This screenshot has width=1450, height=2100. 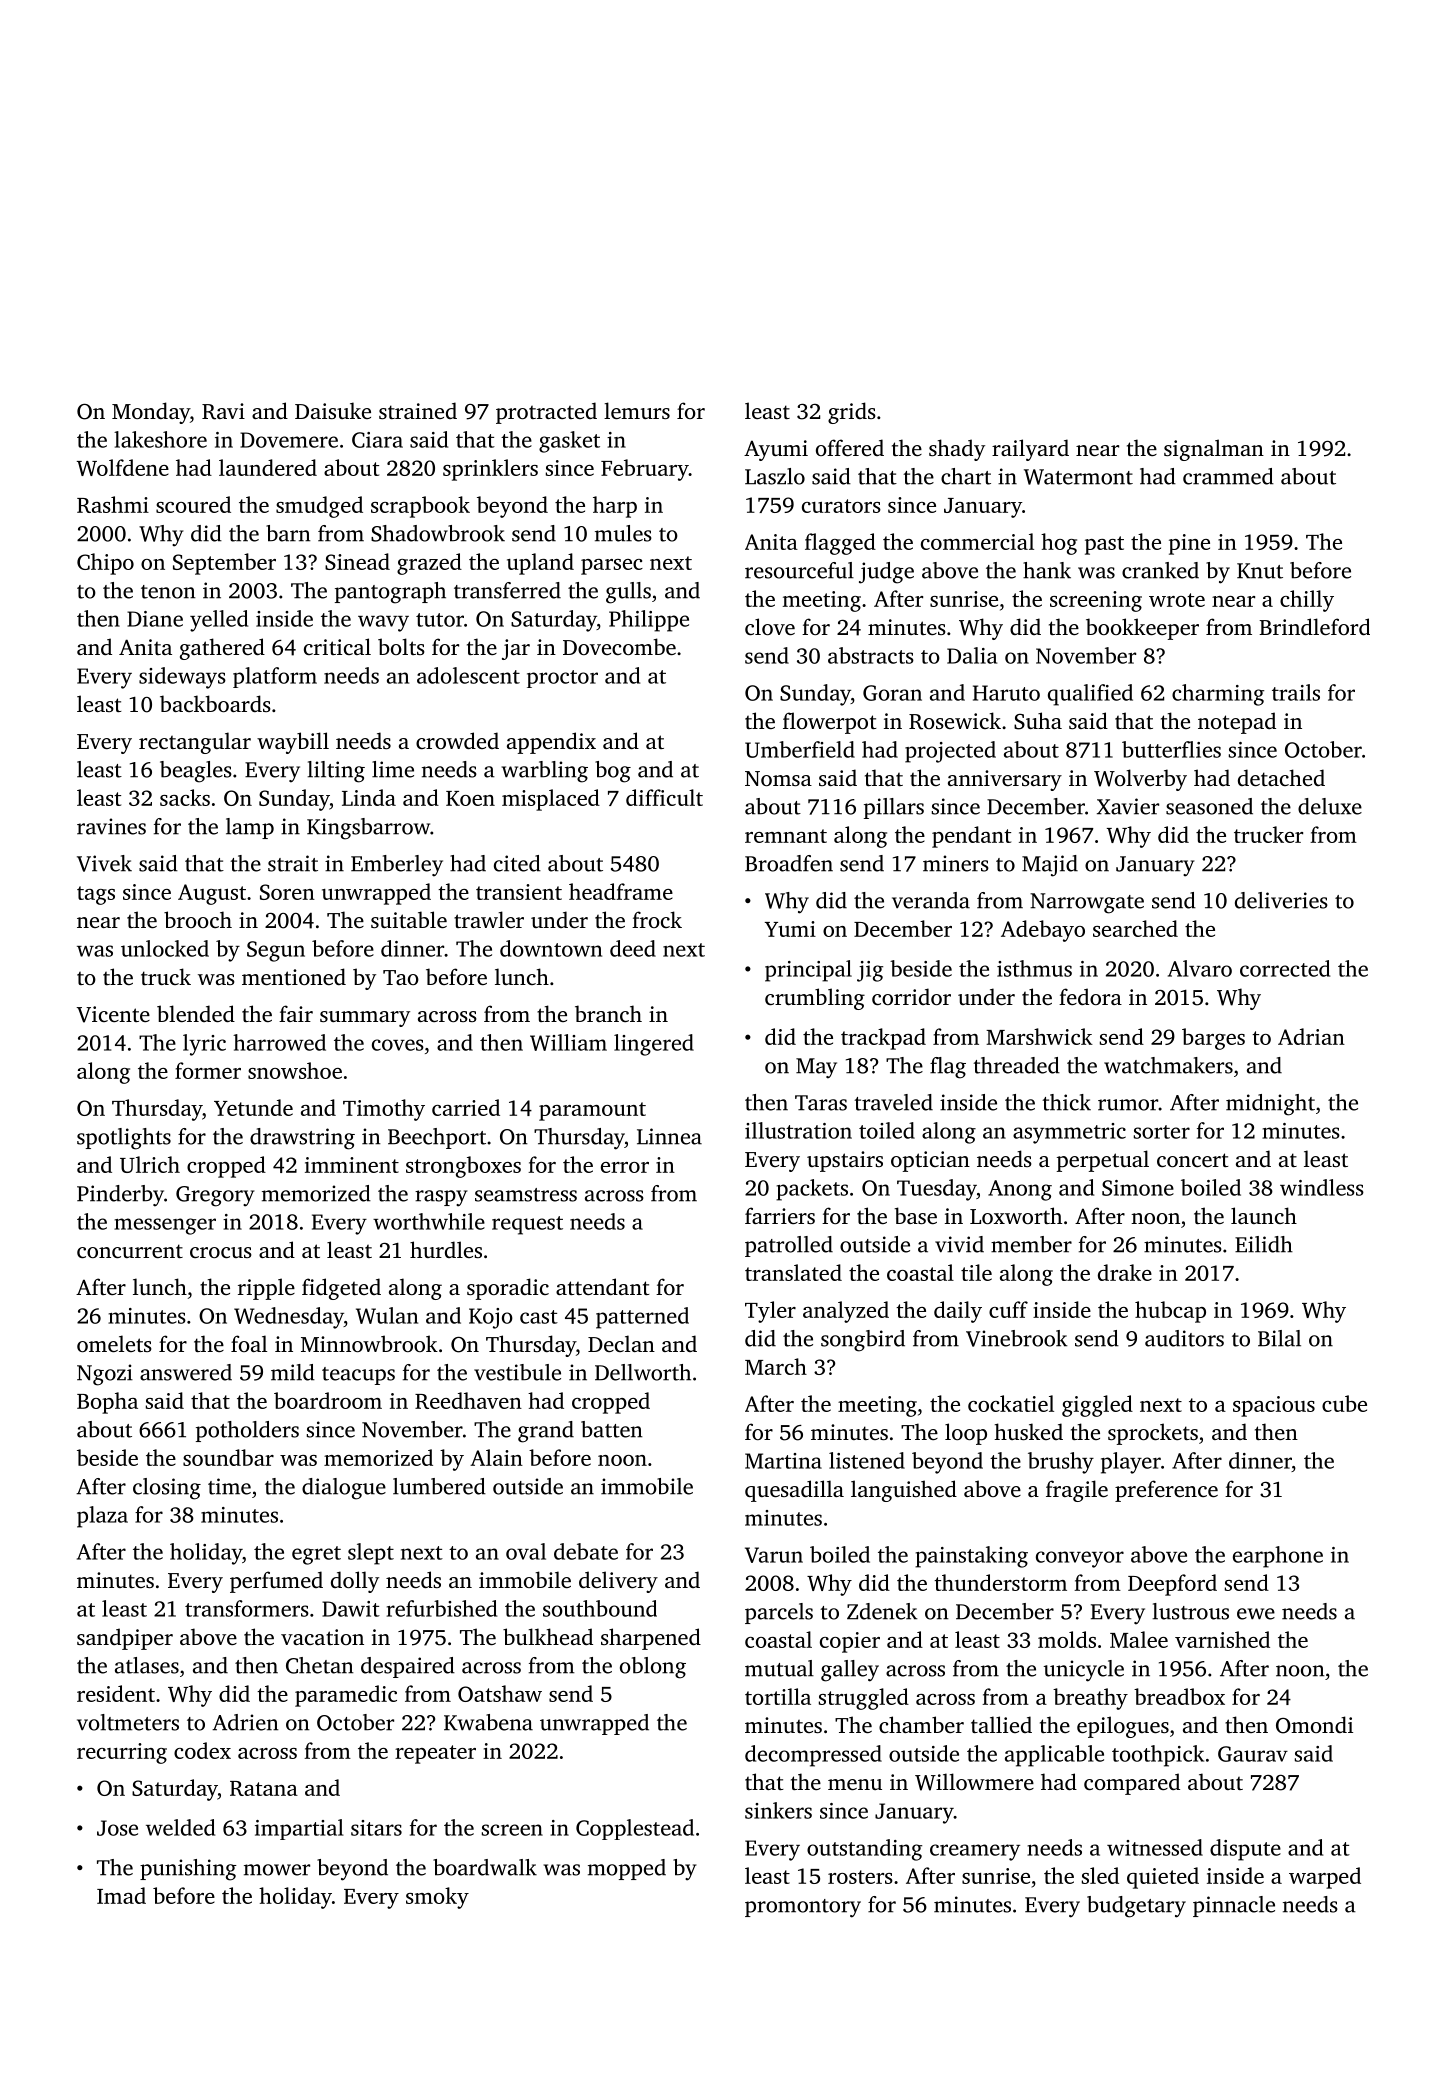 I want to click on fedora, so click(x=1090, y=996).
